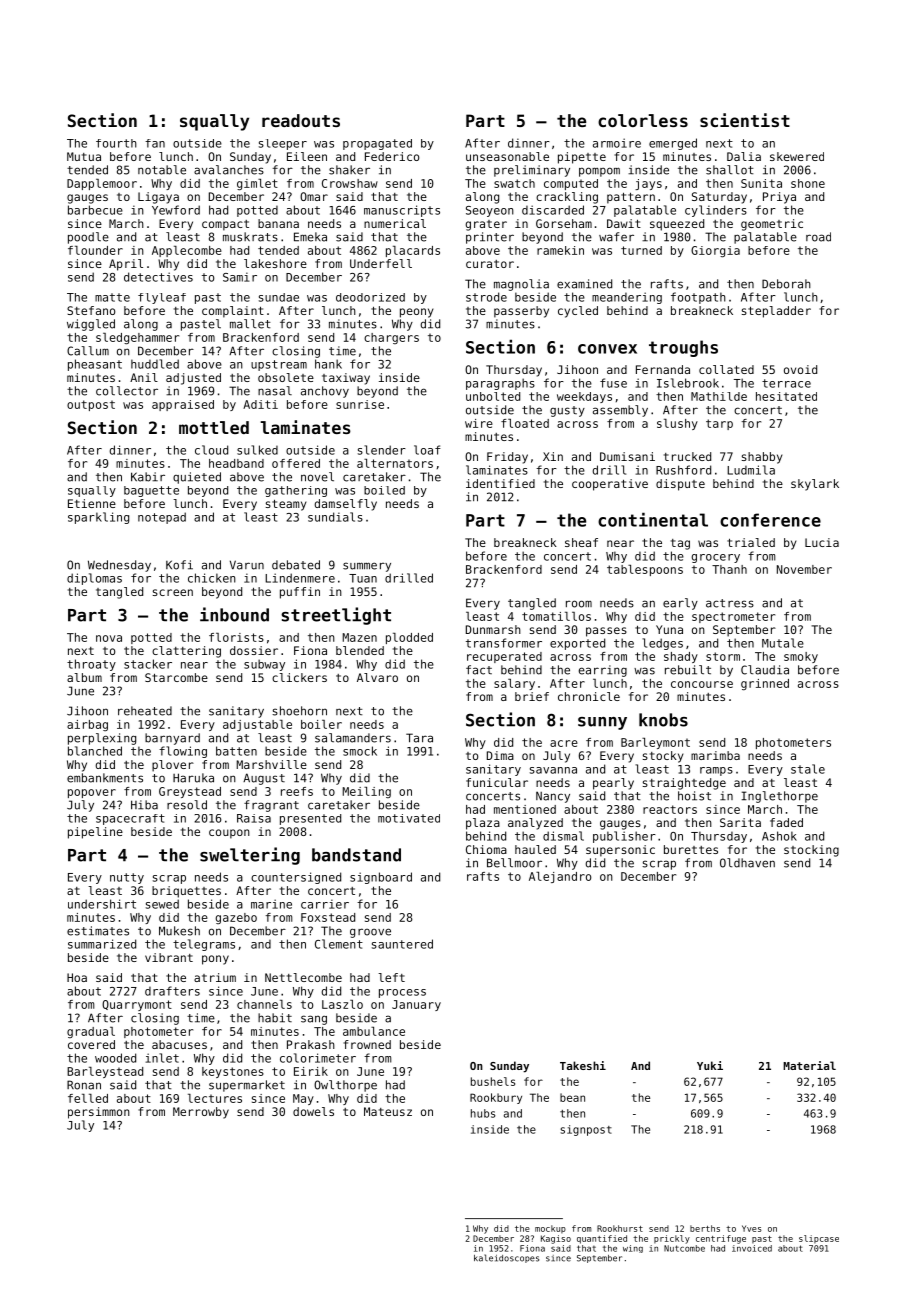  I want to click on Foxstead, so click(328, 917).
